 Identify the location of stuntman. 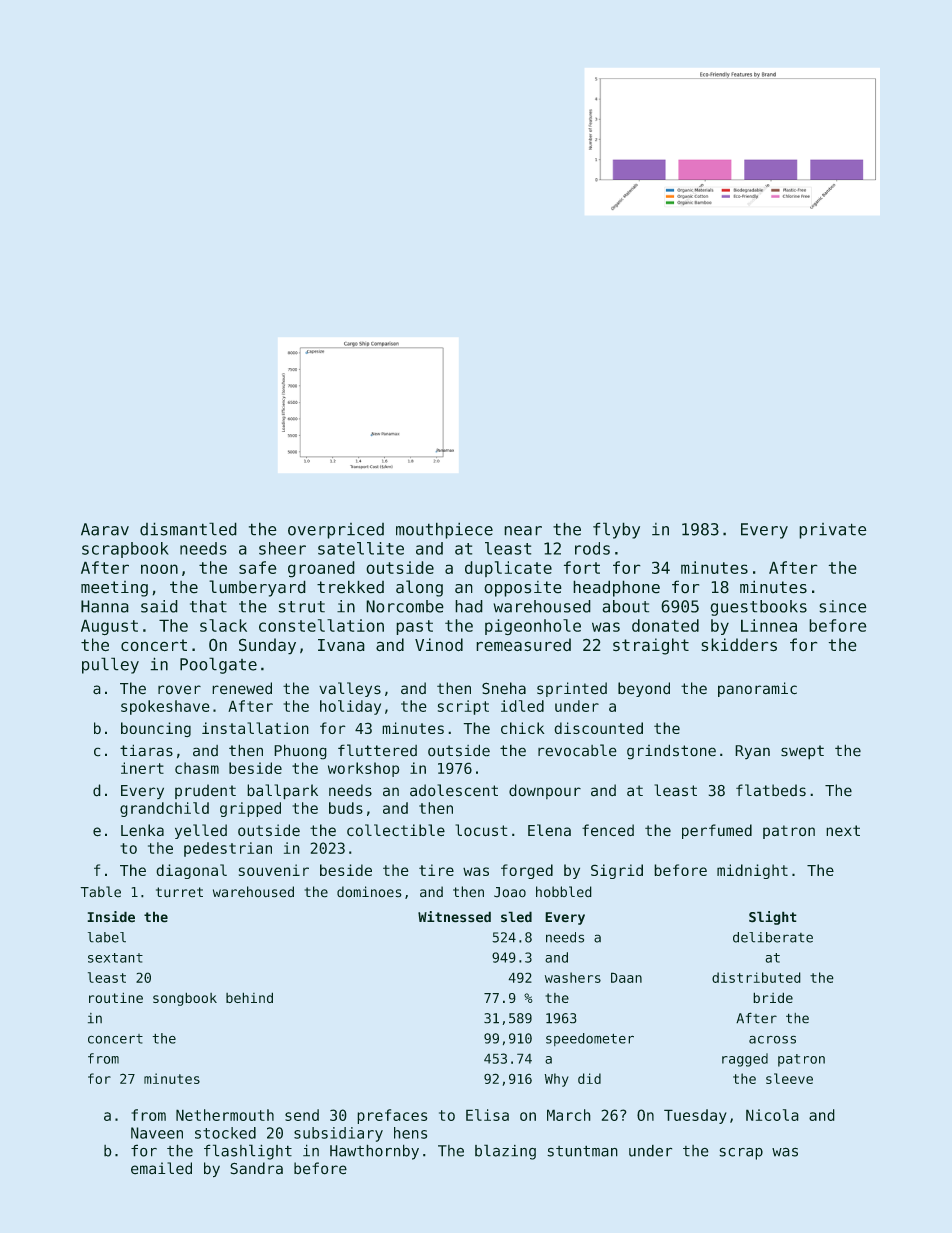
(582, 1151).
